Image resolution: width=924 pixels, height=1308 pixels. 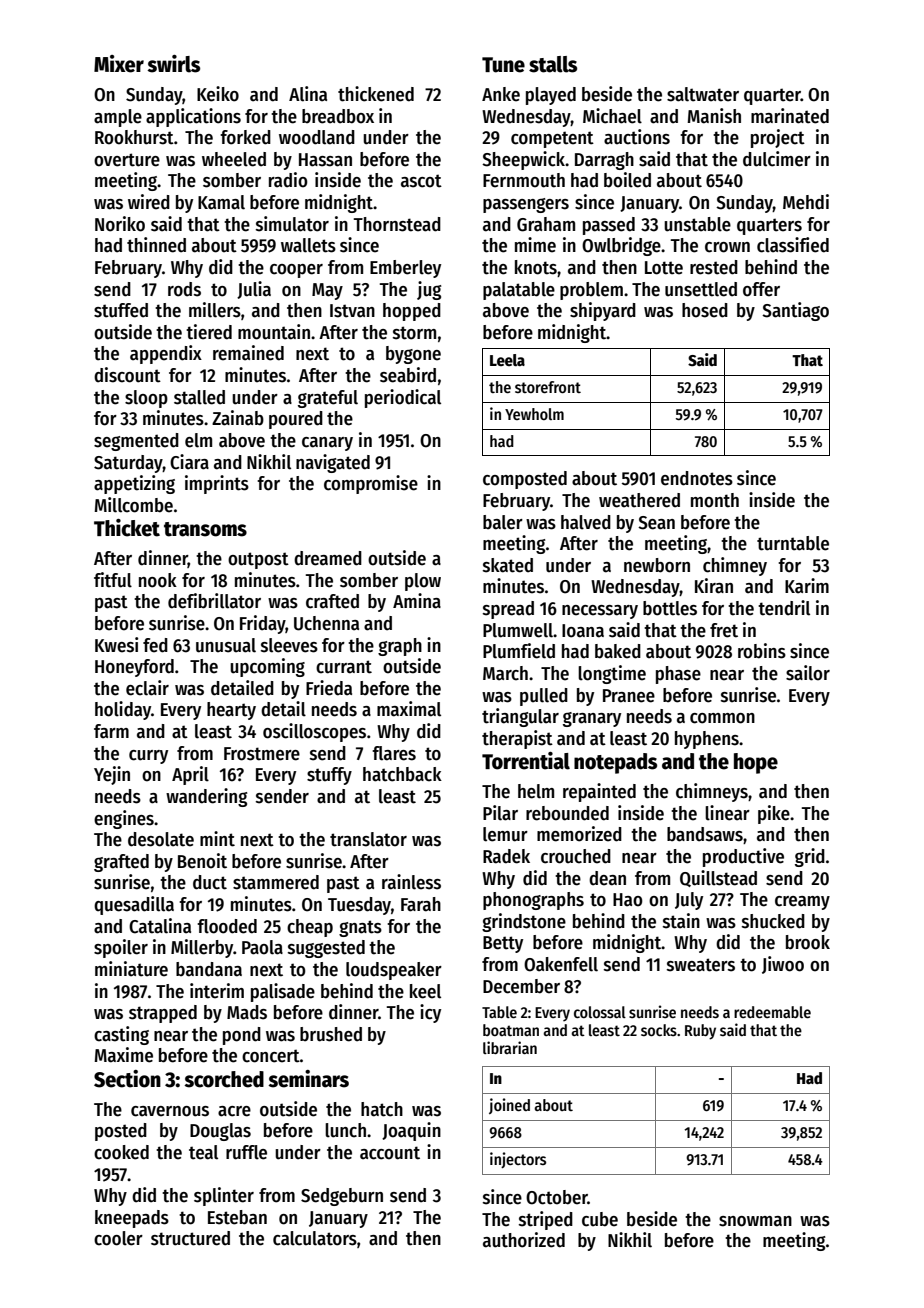 I want to click on structured, so click(x=190, y=1238).
